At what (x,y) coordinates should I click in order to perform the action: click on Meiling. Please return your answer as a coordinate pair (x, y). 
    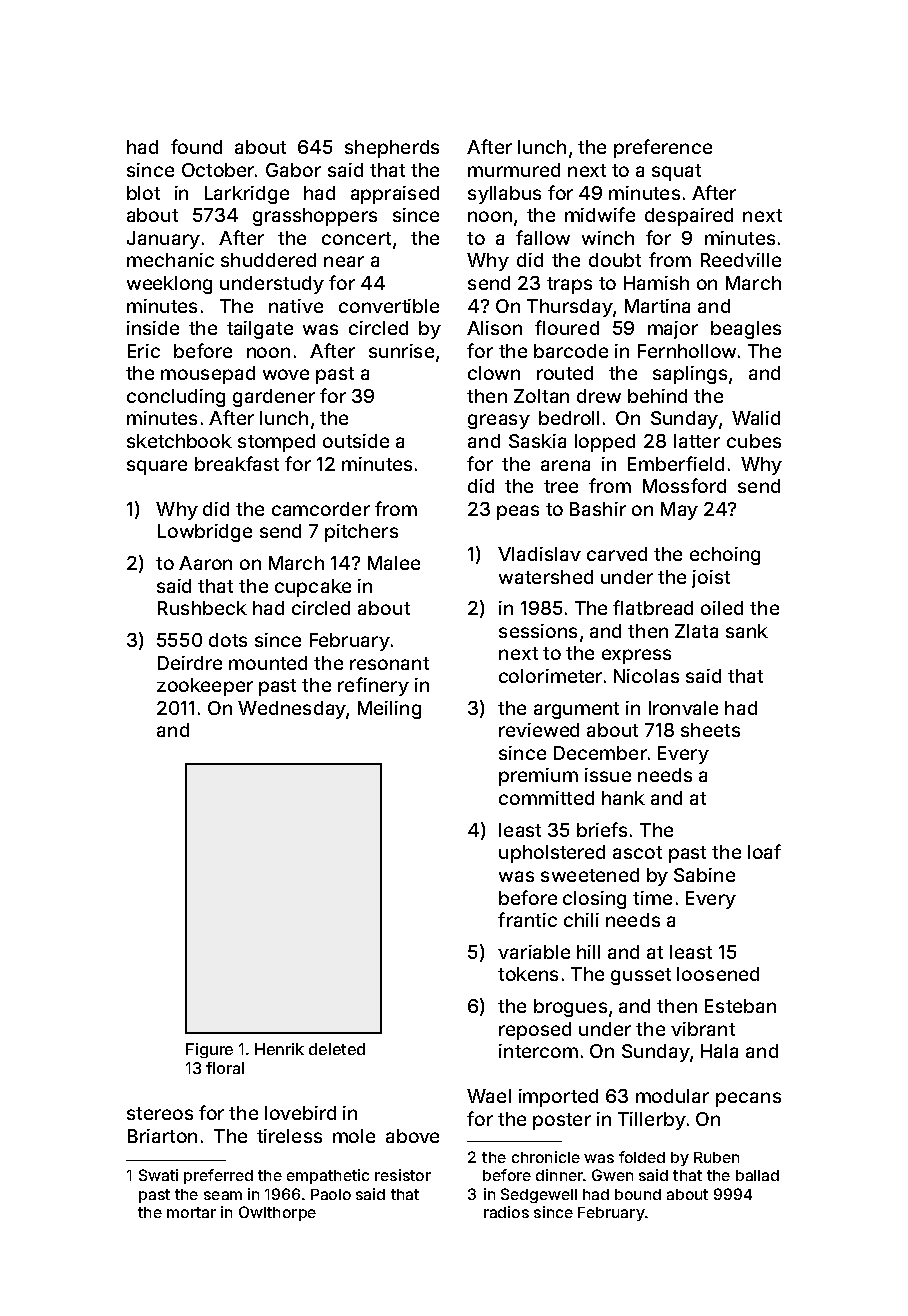
    Looking at the image, I should click on (389, 710).
